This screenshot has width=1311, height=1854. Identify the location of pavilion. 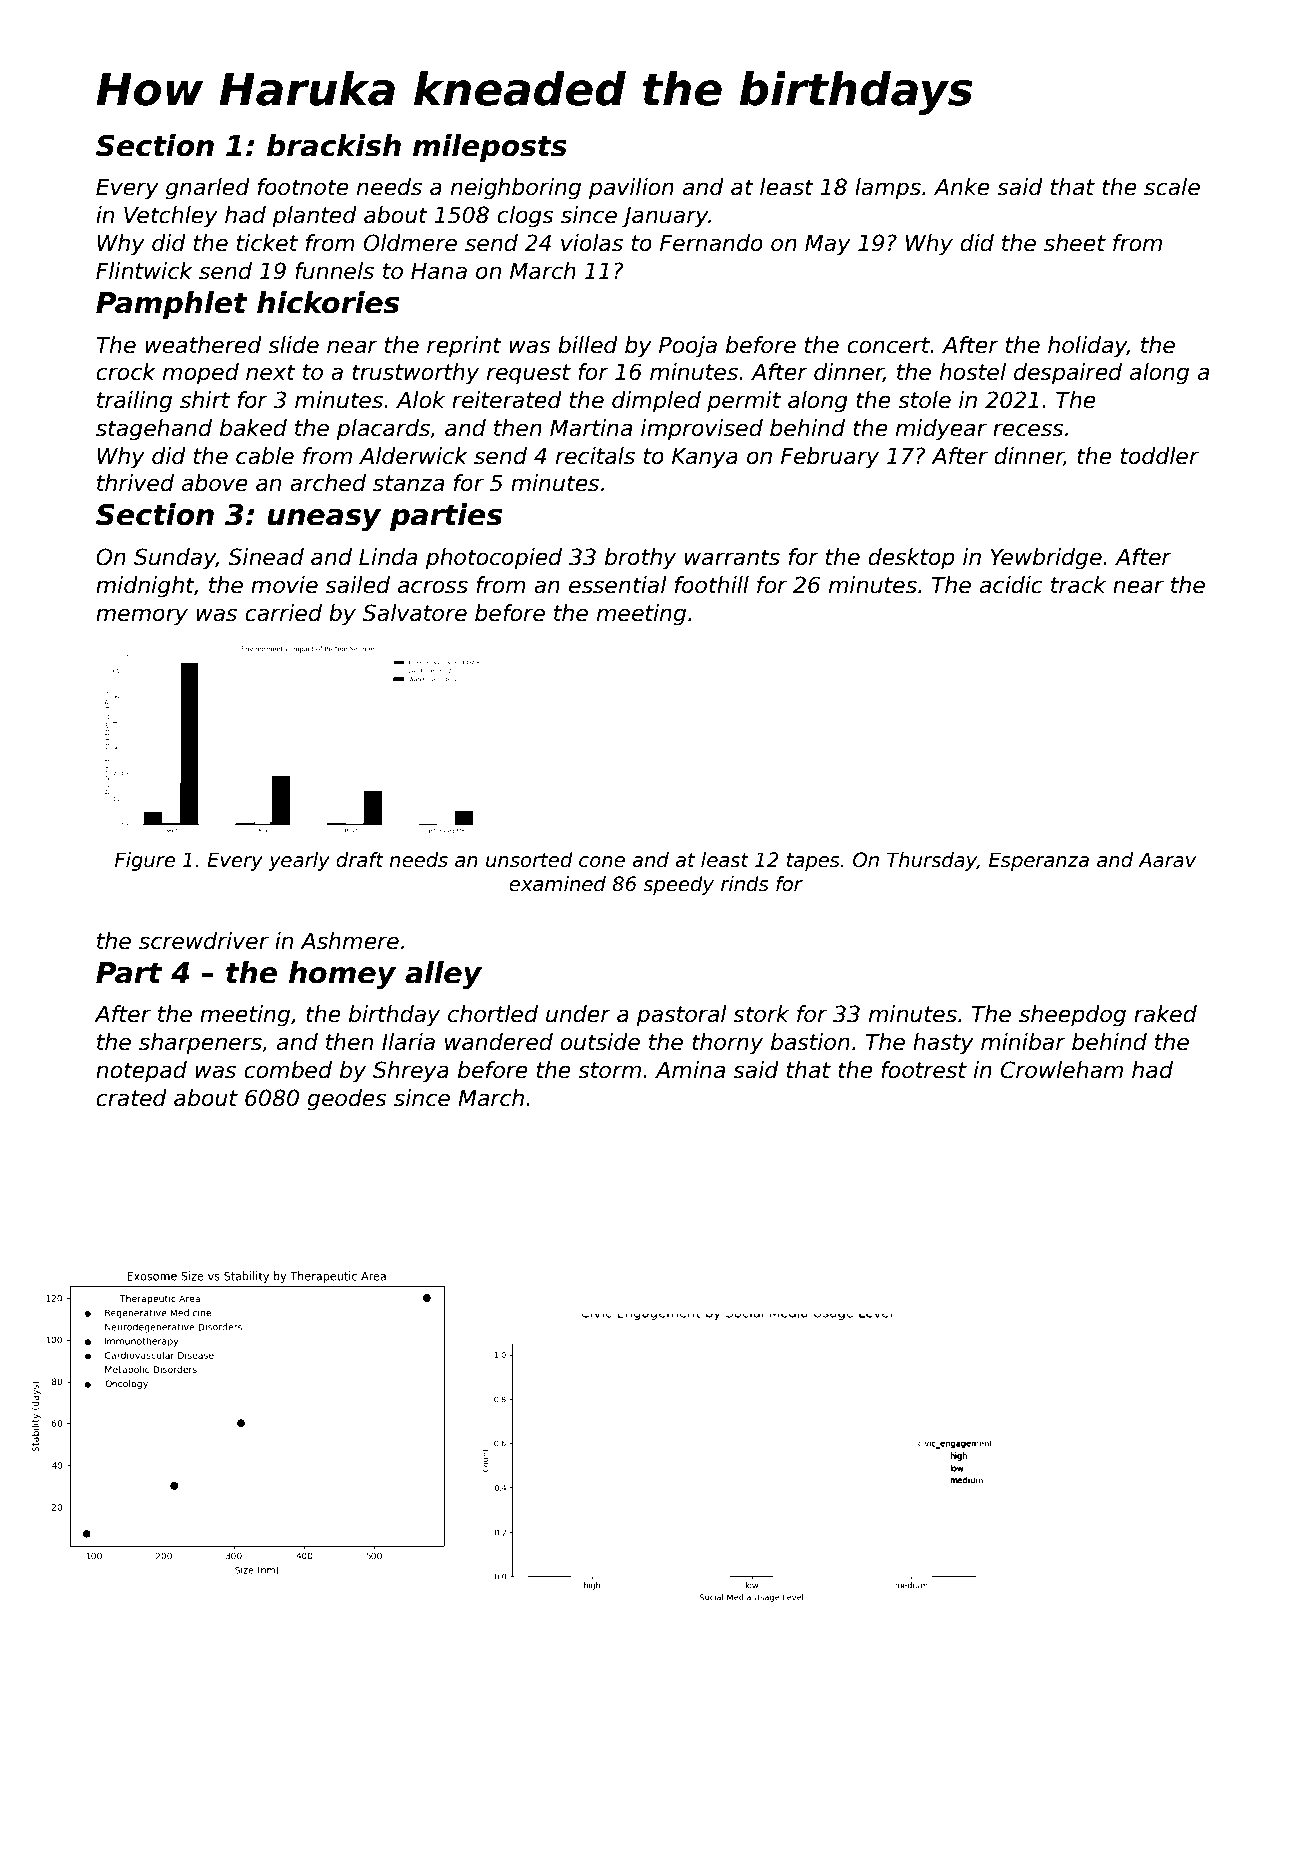
(631, 189).
